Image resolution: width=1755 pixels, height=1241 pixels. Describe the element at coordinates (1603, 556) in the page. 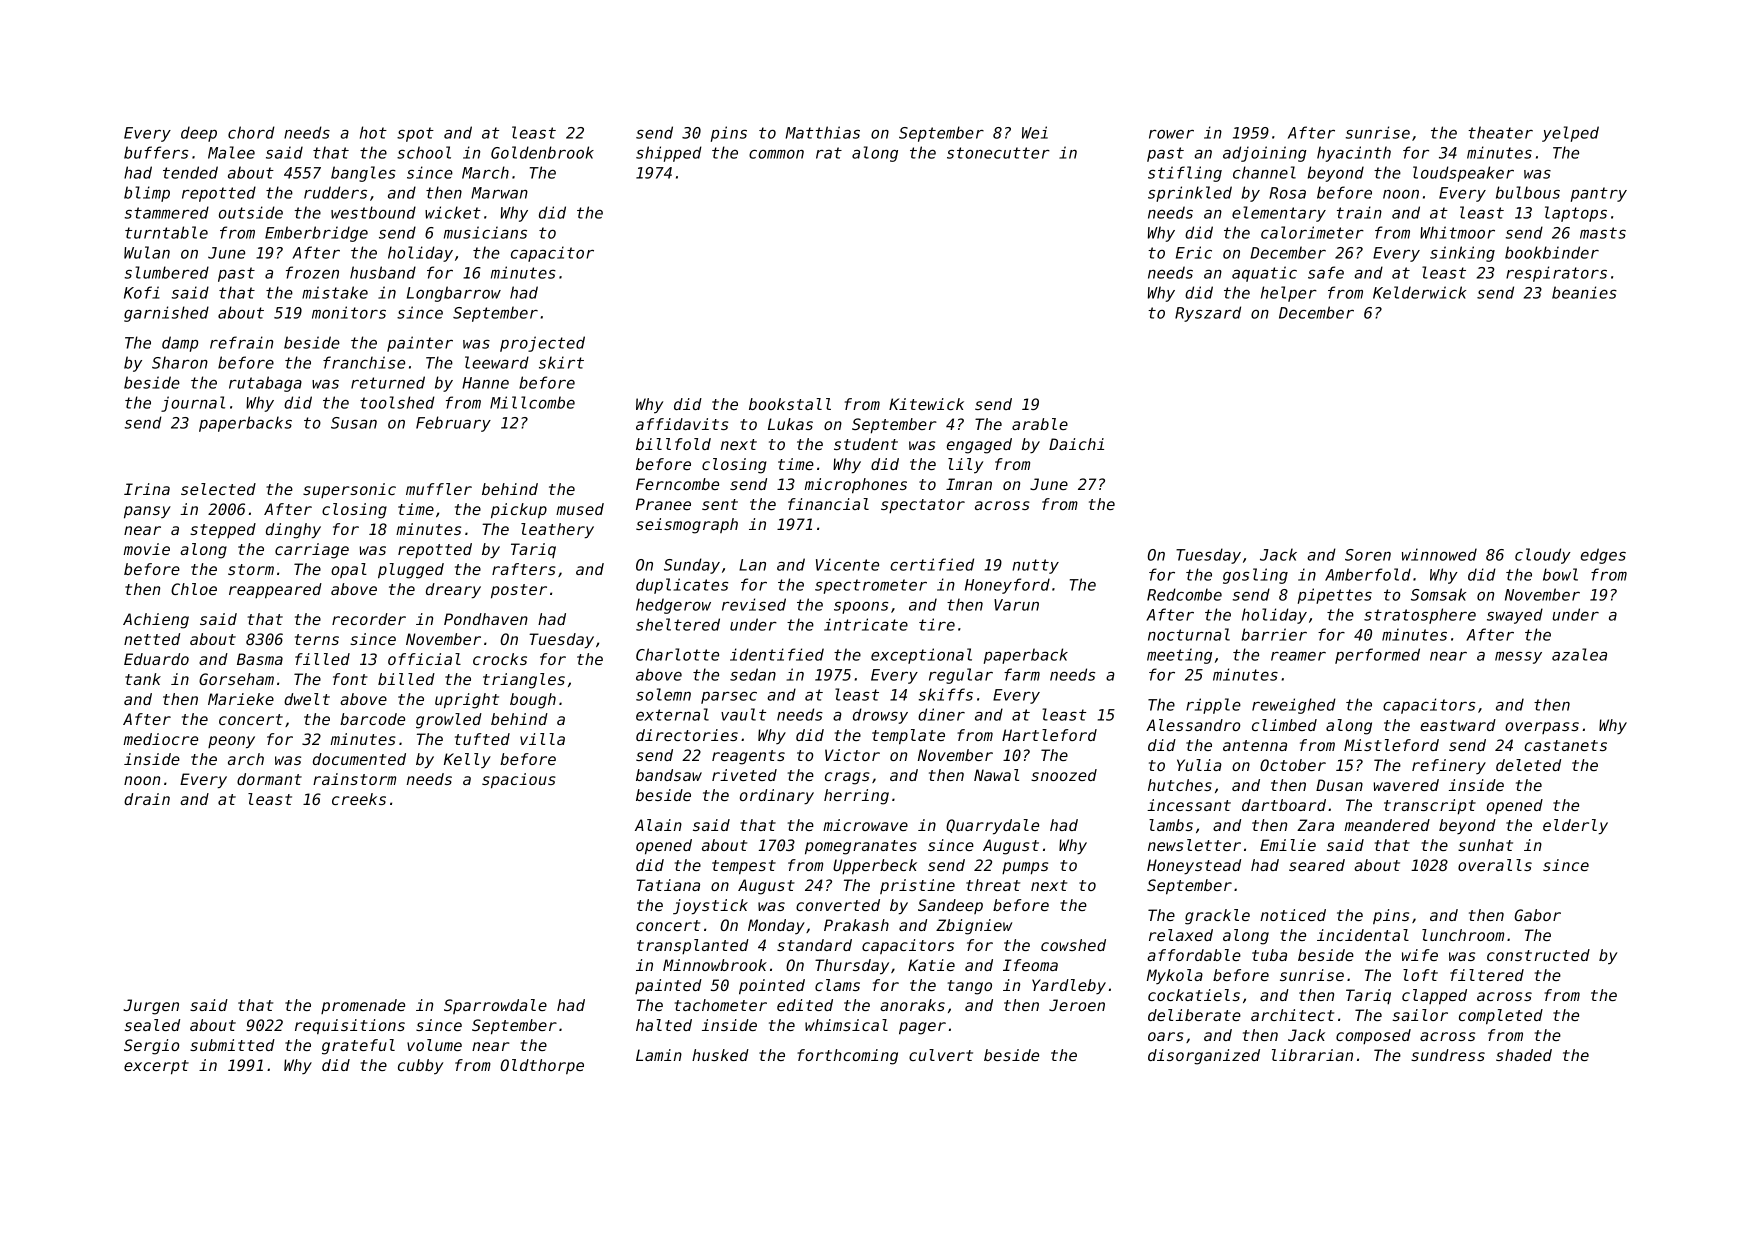

I see `edges` at that location.
